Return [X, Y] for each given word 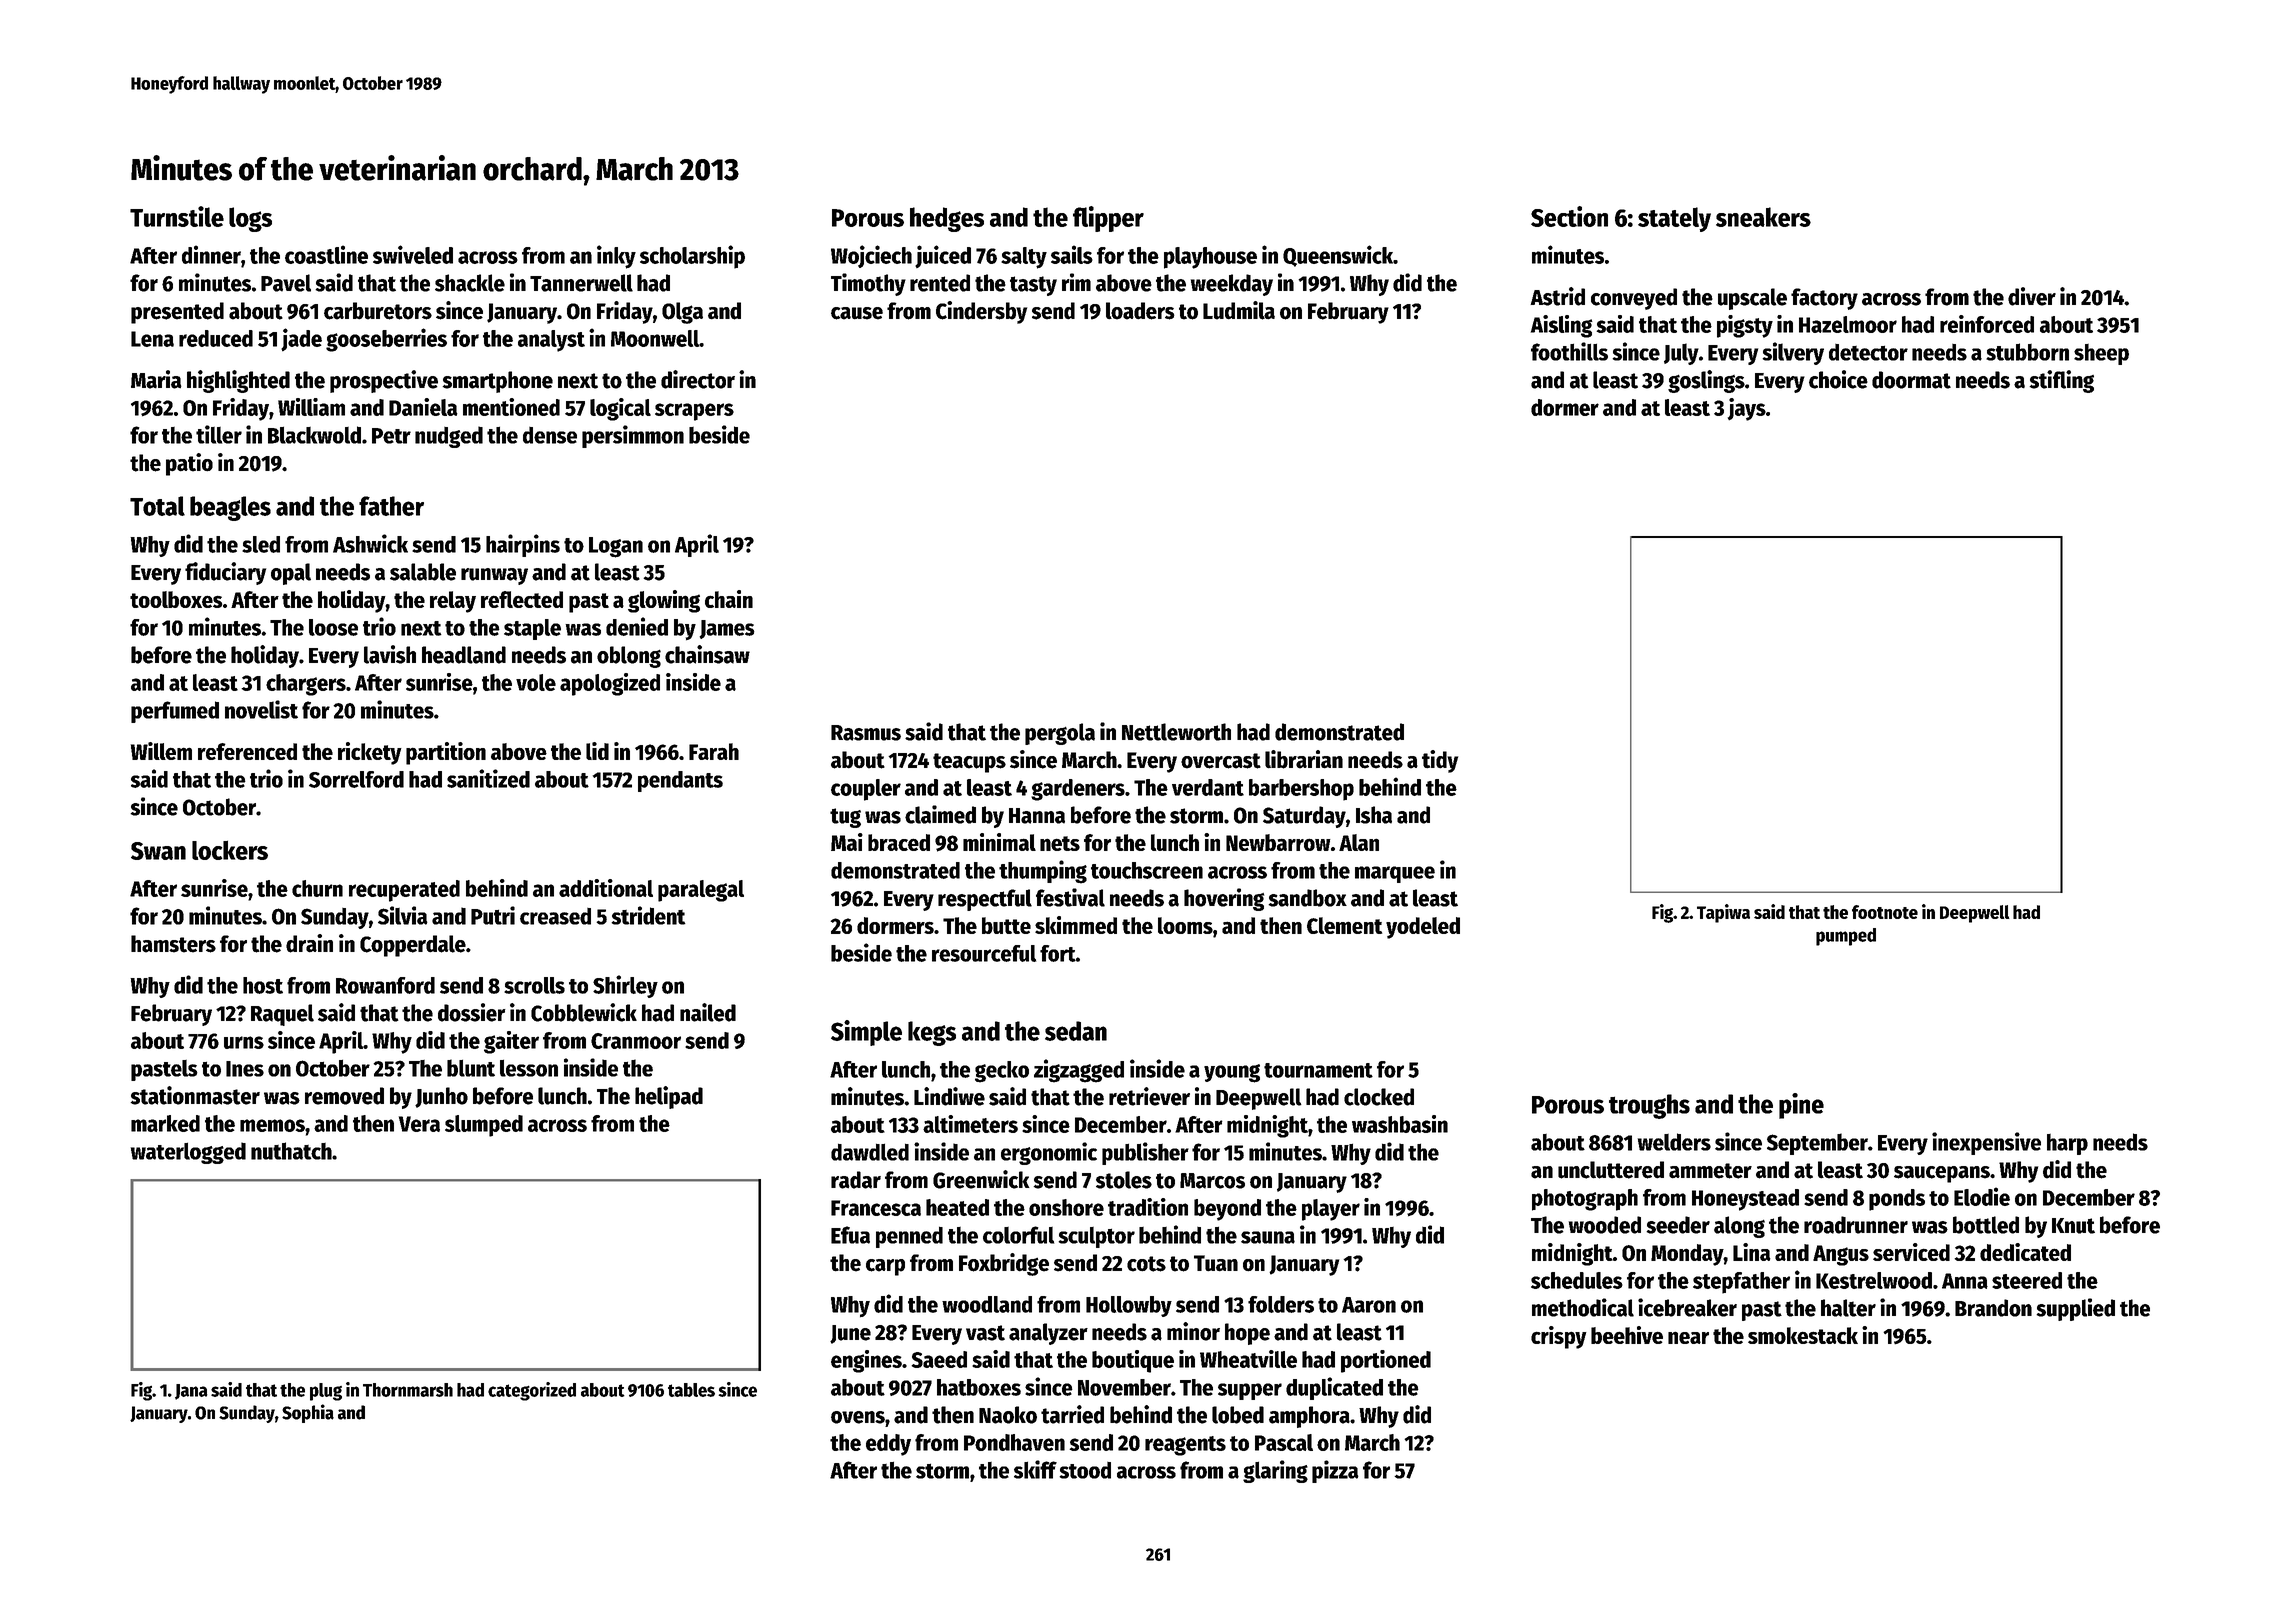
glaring [1275, 1471]
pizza [1335, 1471]
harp [2067, 1144]
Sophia [308, 1413]
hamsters [173, 944]
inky [616, 257]
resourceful [984, 953]
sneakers [1763, 217]
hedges [947, 219]
